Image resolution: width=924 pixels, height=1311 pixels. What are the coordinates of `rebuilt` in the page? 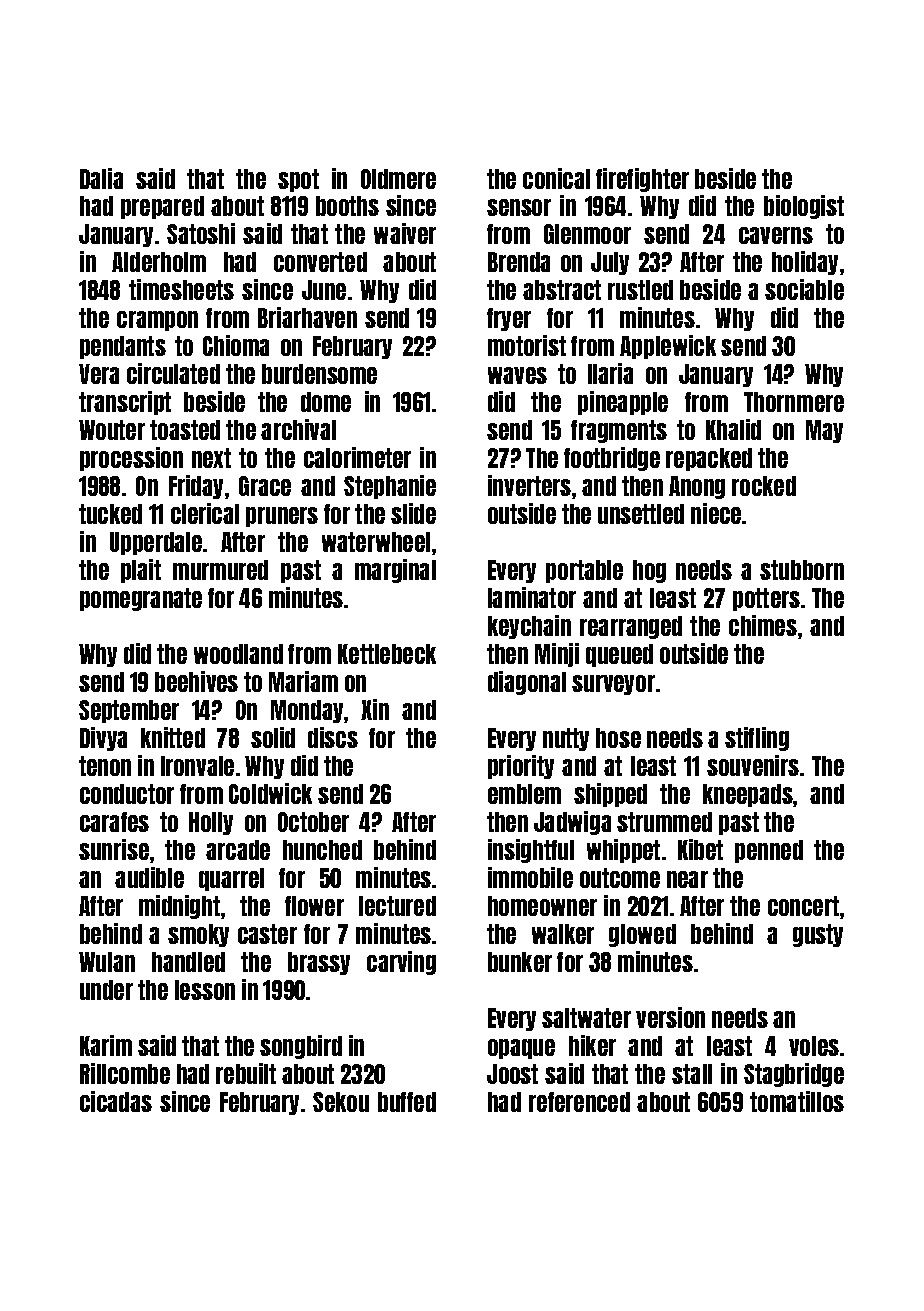 It's located at (246, 1073).
